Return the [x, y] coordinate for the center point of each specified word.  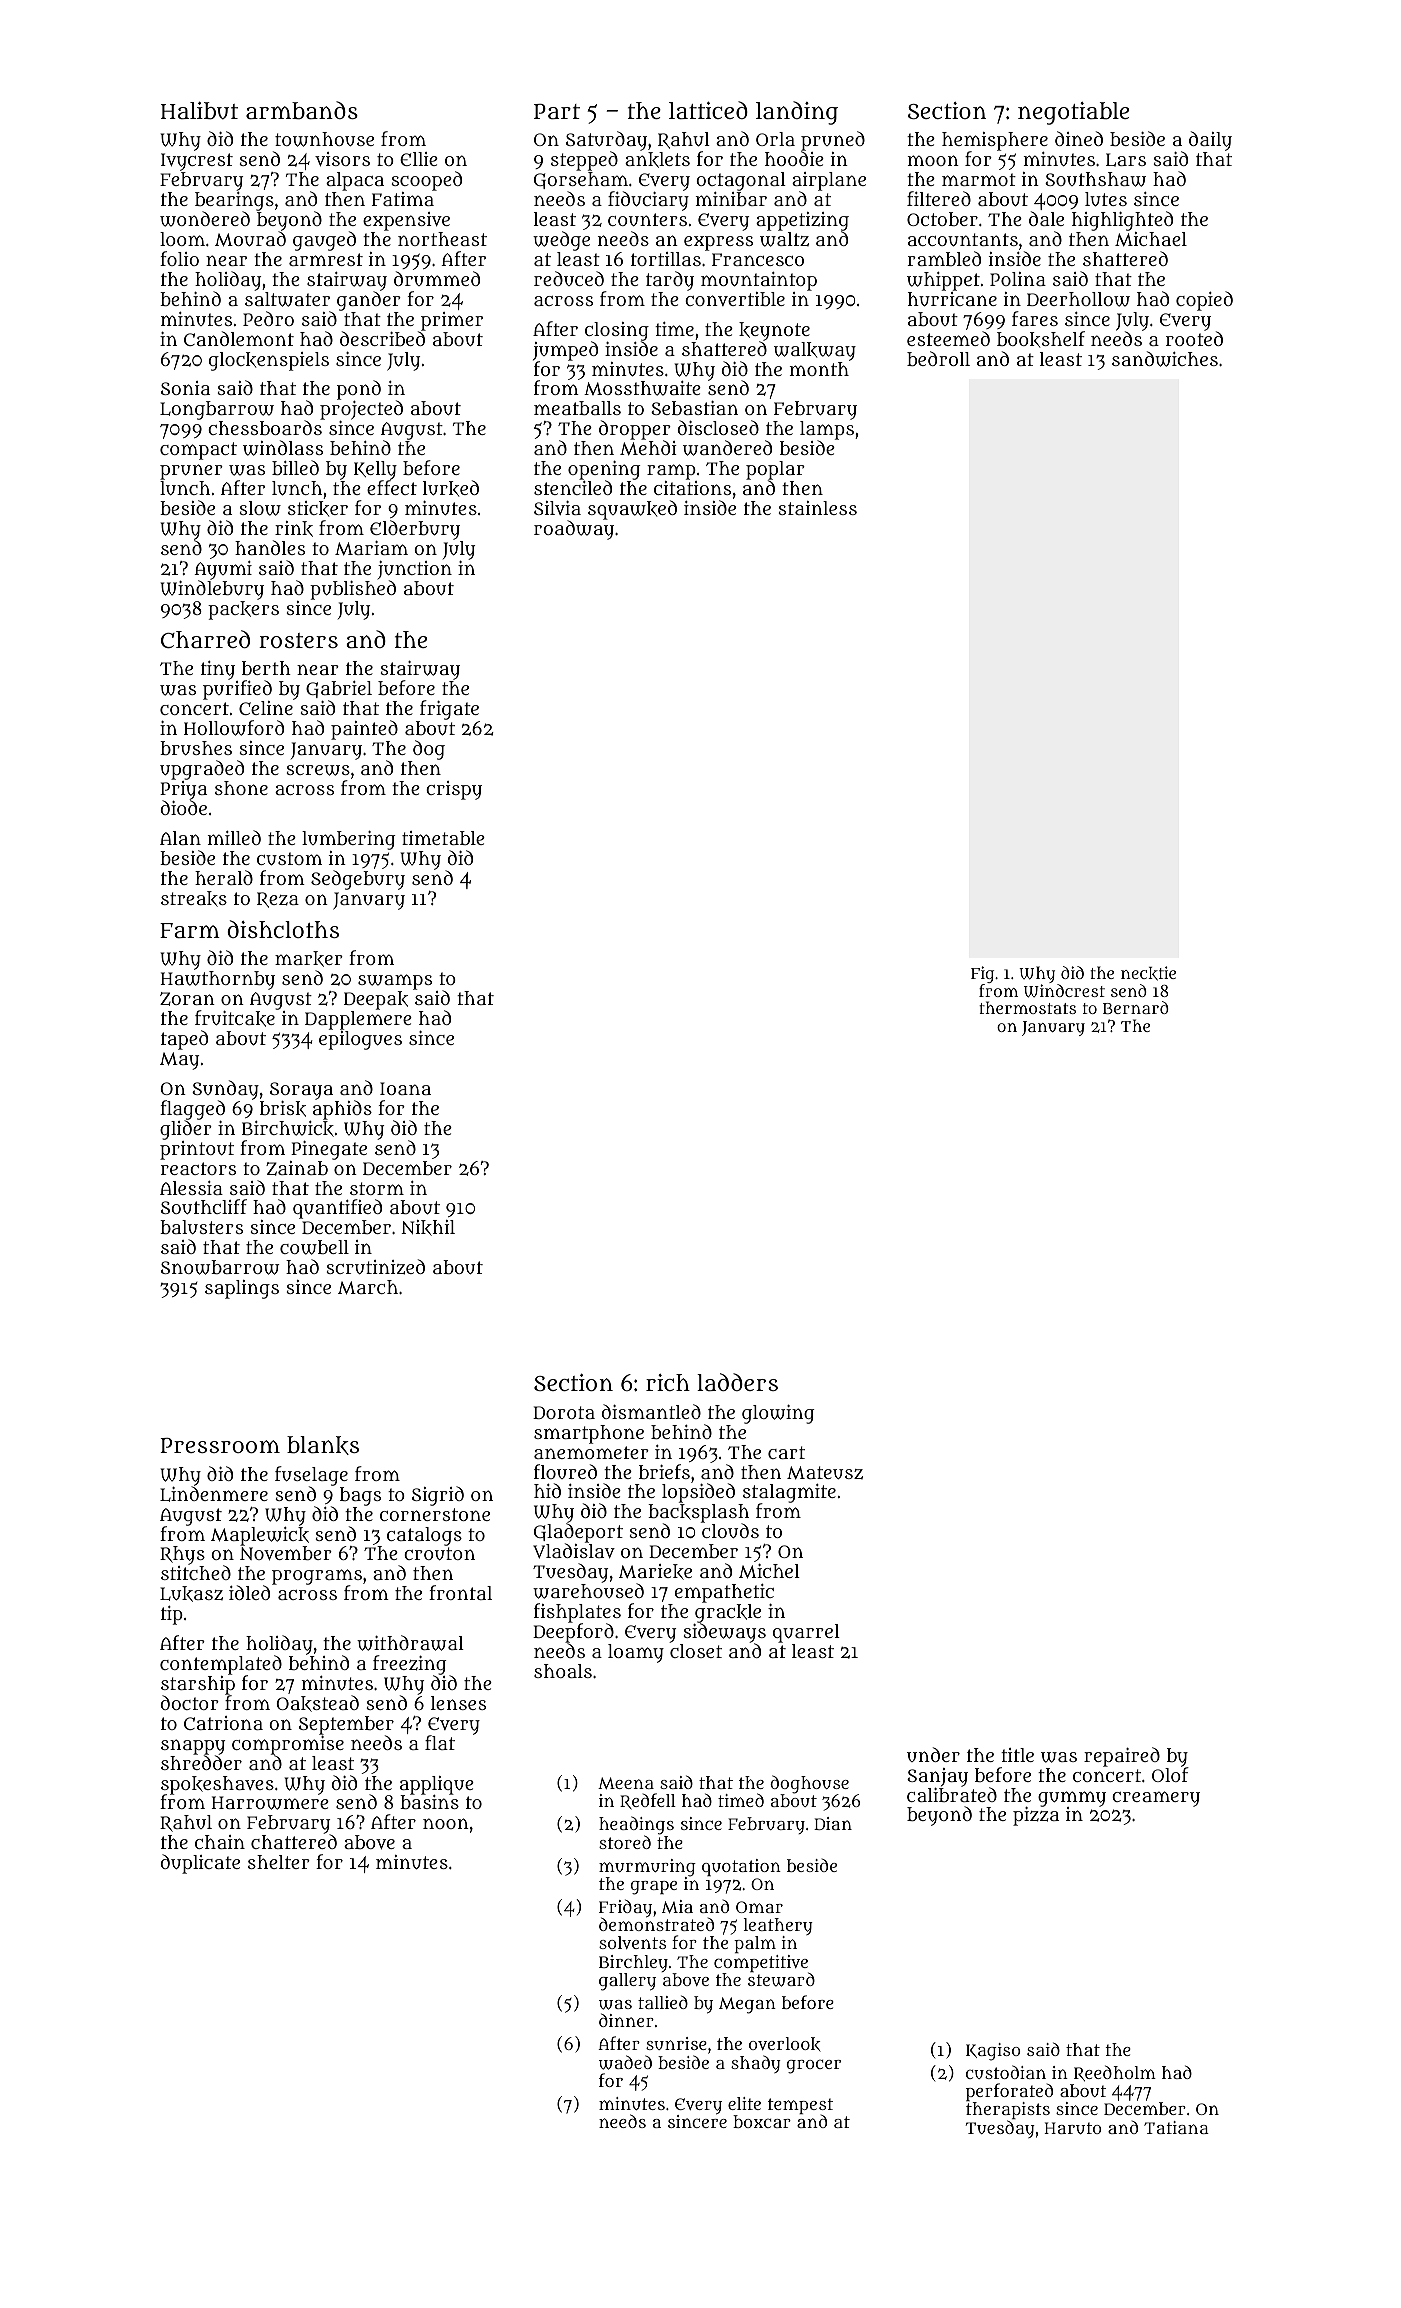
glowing [778, 1414]
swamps [395, 982]
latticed [708, 110]
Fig [982, 974]
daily [1210, 141]
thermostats [1027, 1007]
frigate [449, 710]
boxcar [762, 2121]
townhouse [324, 139]
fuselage [311, 1476]
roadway [574, 530]
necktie [1148, 973]
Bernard [1136, 1007]
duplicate [200, 1864]
